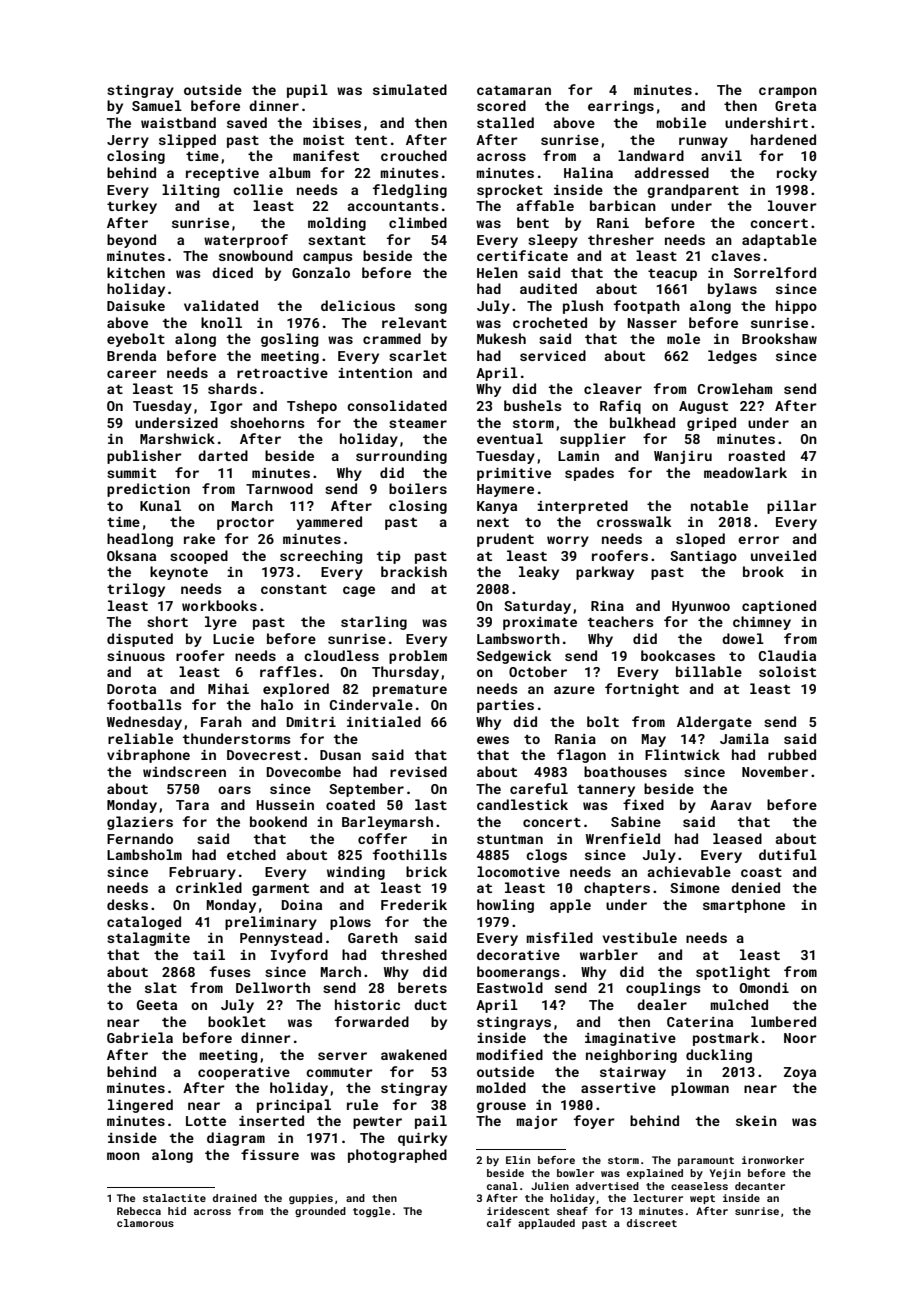  What do you see at coordinates (630, 1039) in the screenshot?
I see `imaginative` at bounding box center [630, 1039].
